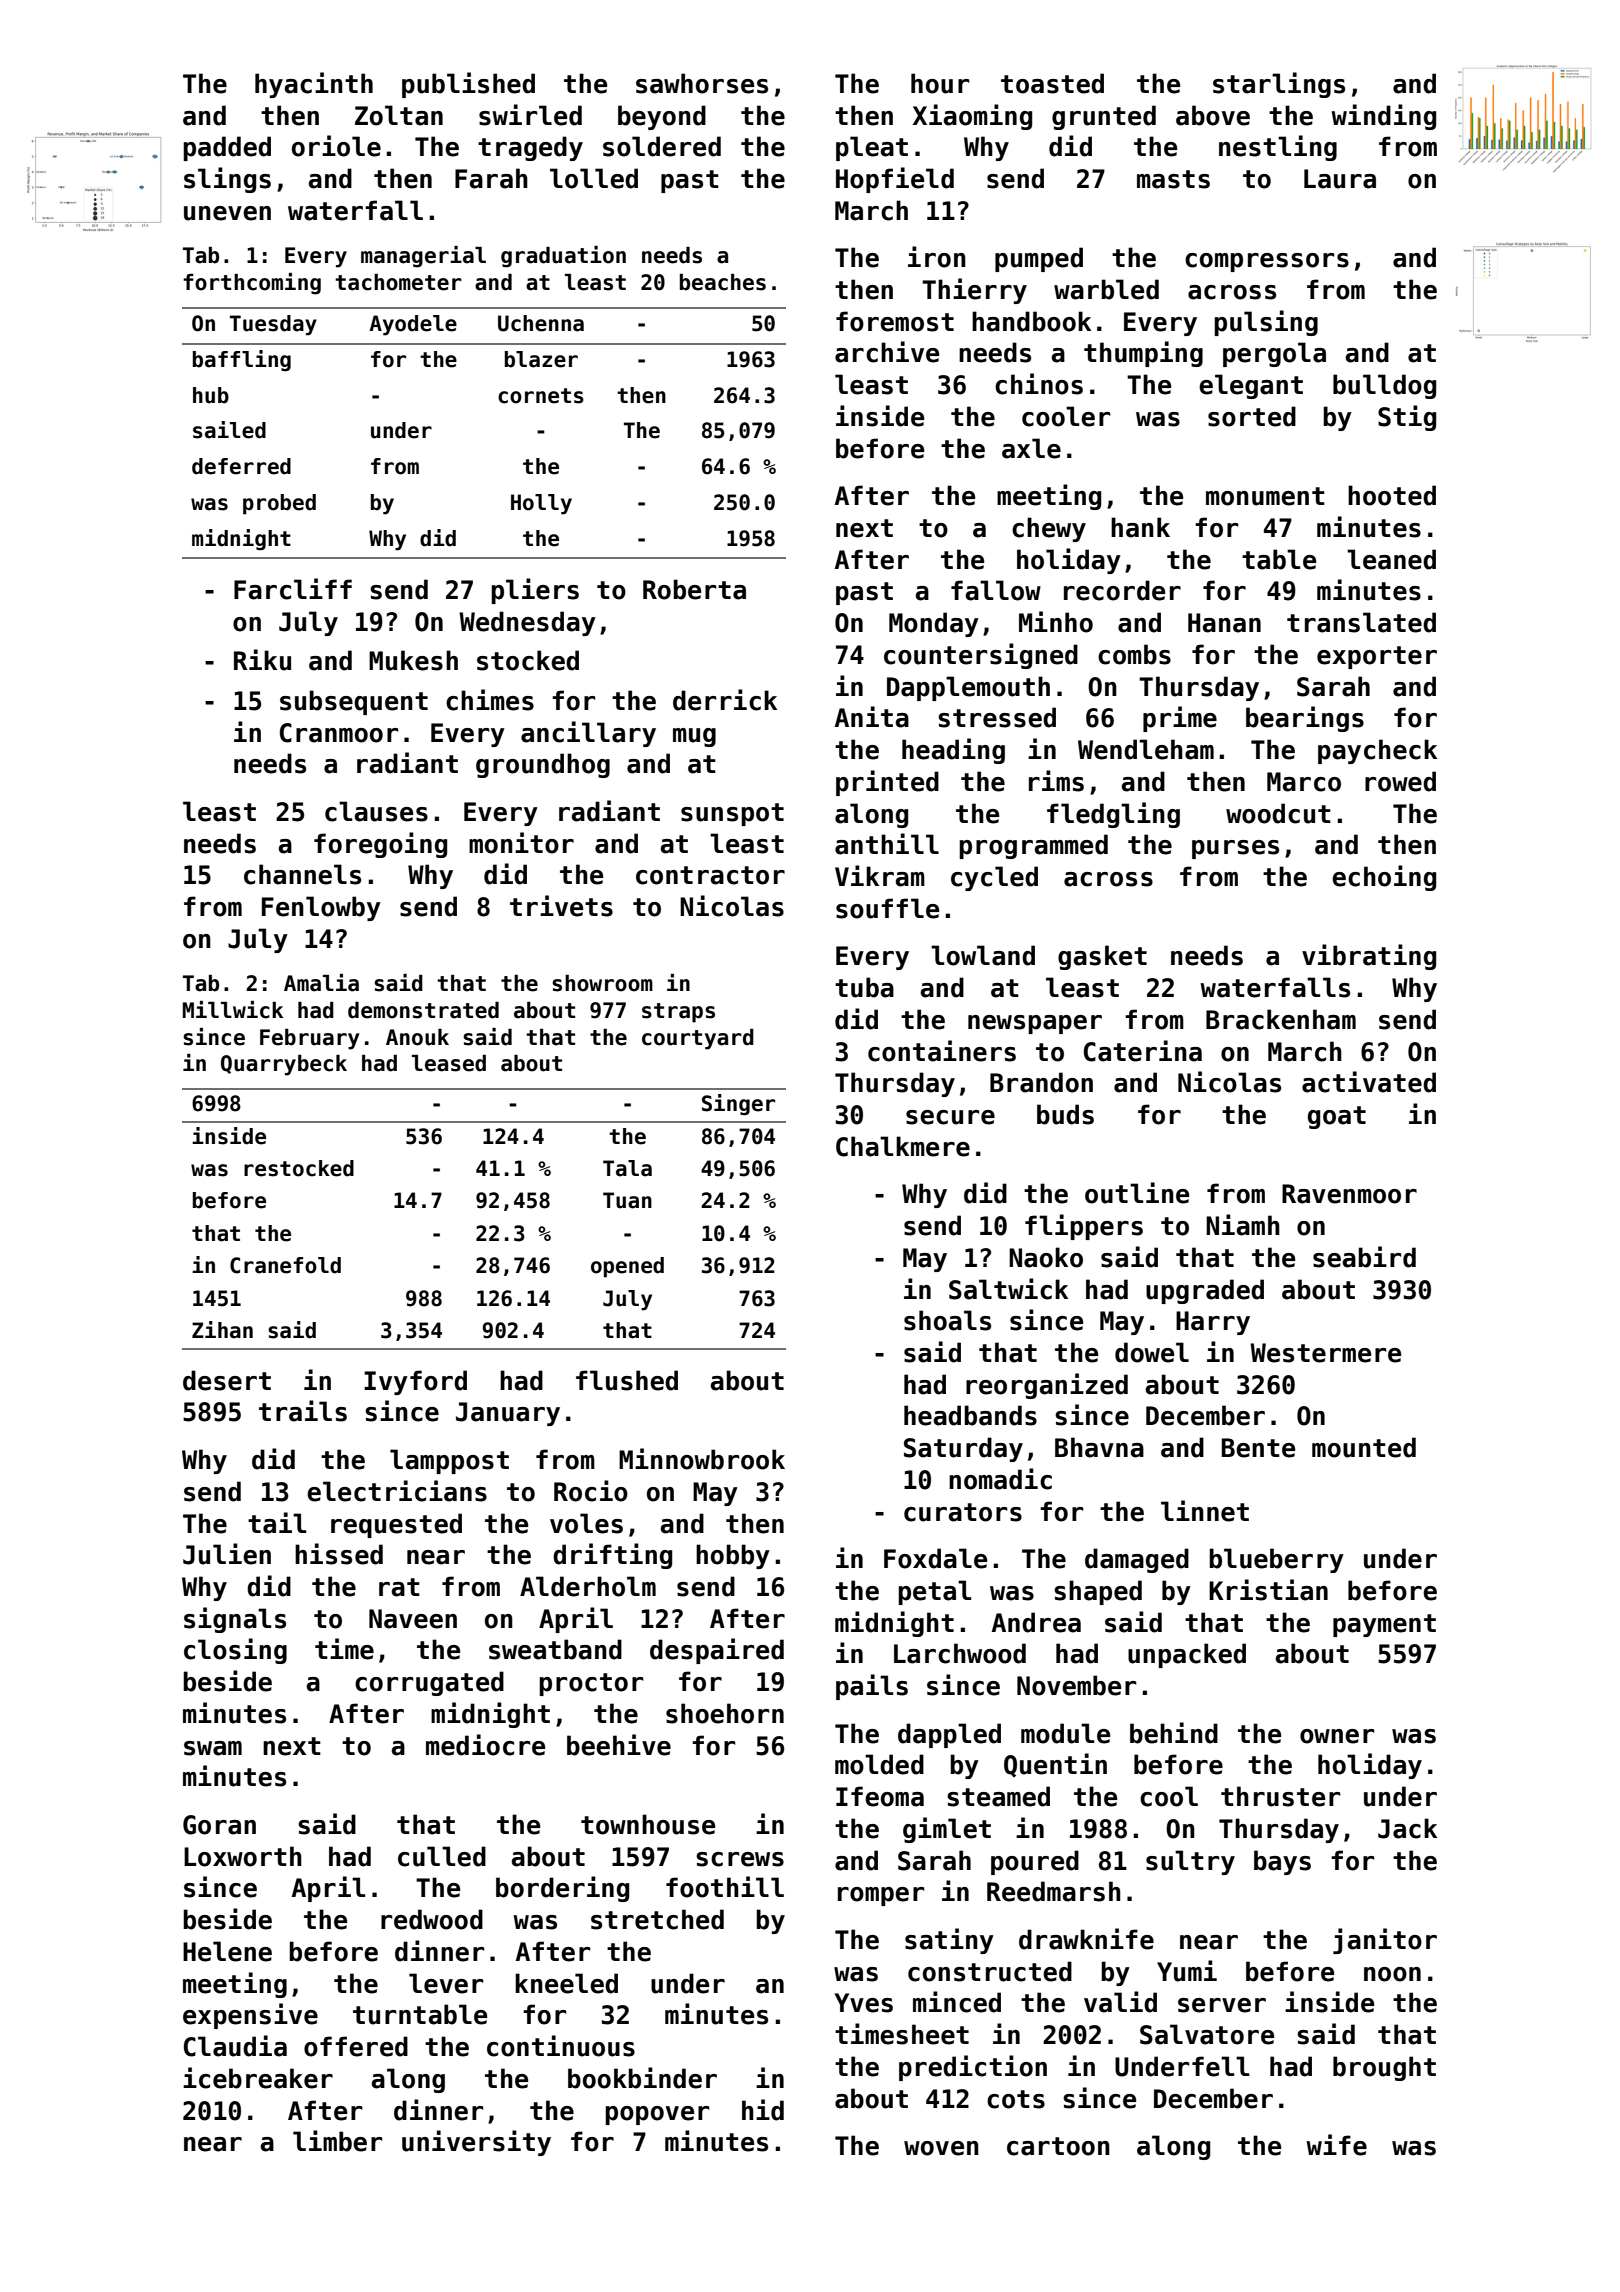 This image has width=1620, height=2292. What do you see at coordinates (485, 1745) in the image?
I see `mediocre` at bounding box center [485, 1745].
